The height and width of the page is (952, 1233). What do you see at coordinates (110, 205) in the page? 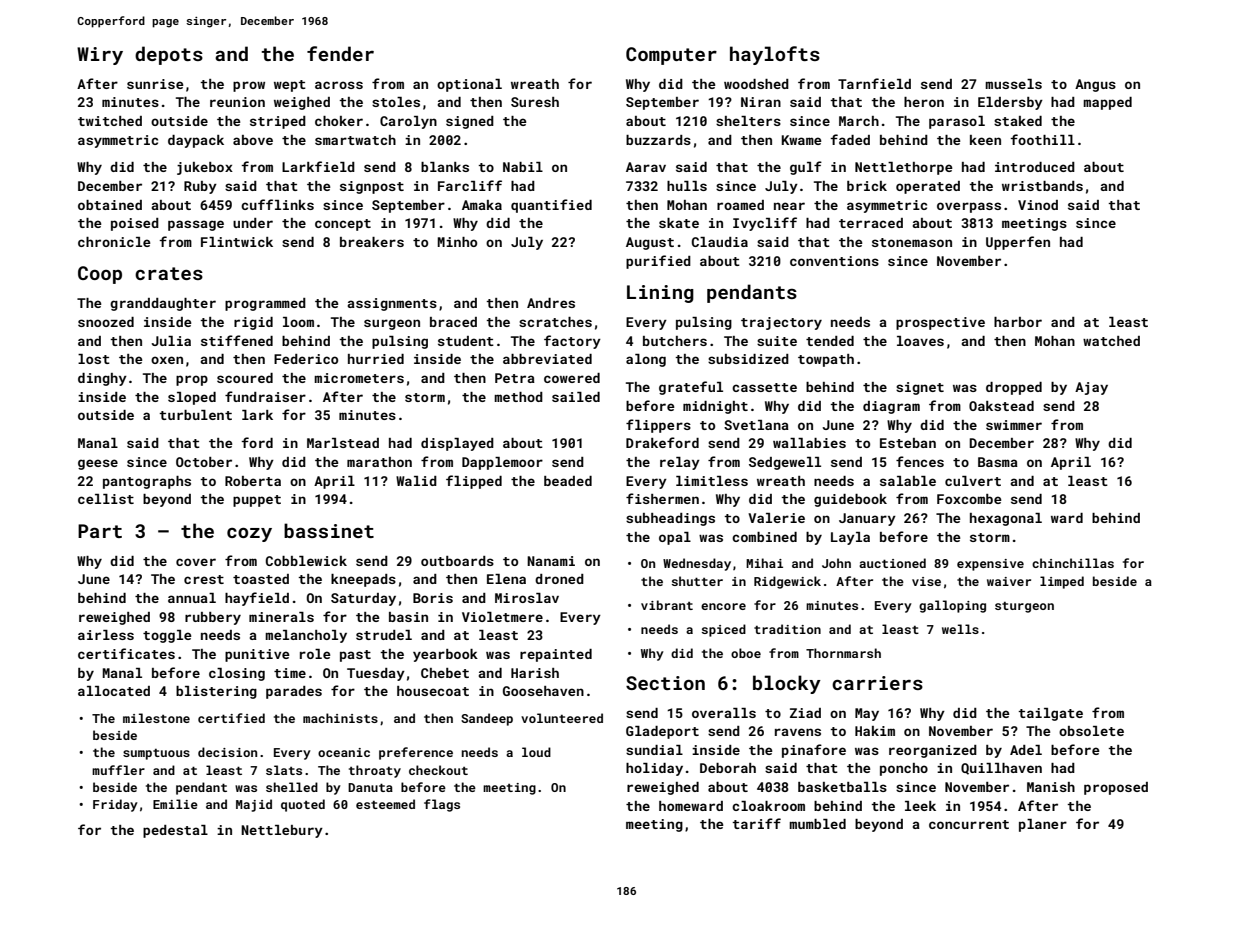
I see `obtained` at bounding box center [110, 205].
